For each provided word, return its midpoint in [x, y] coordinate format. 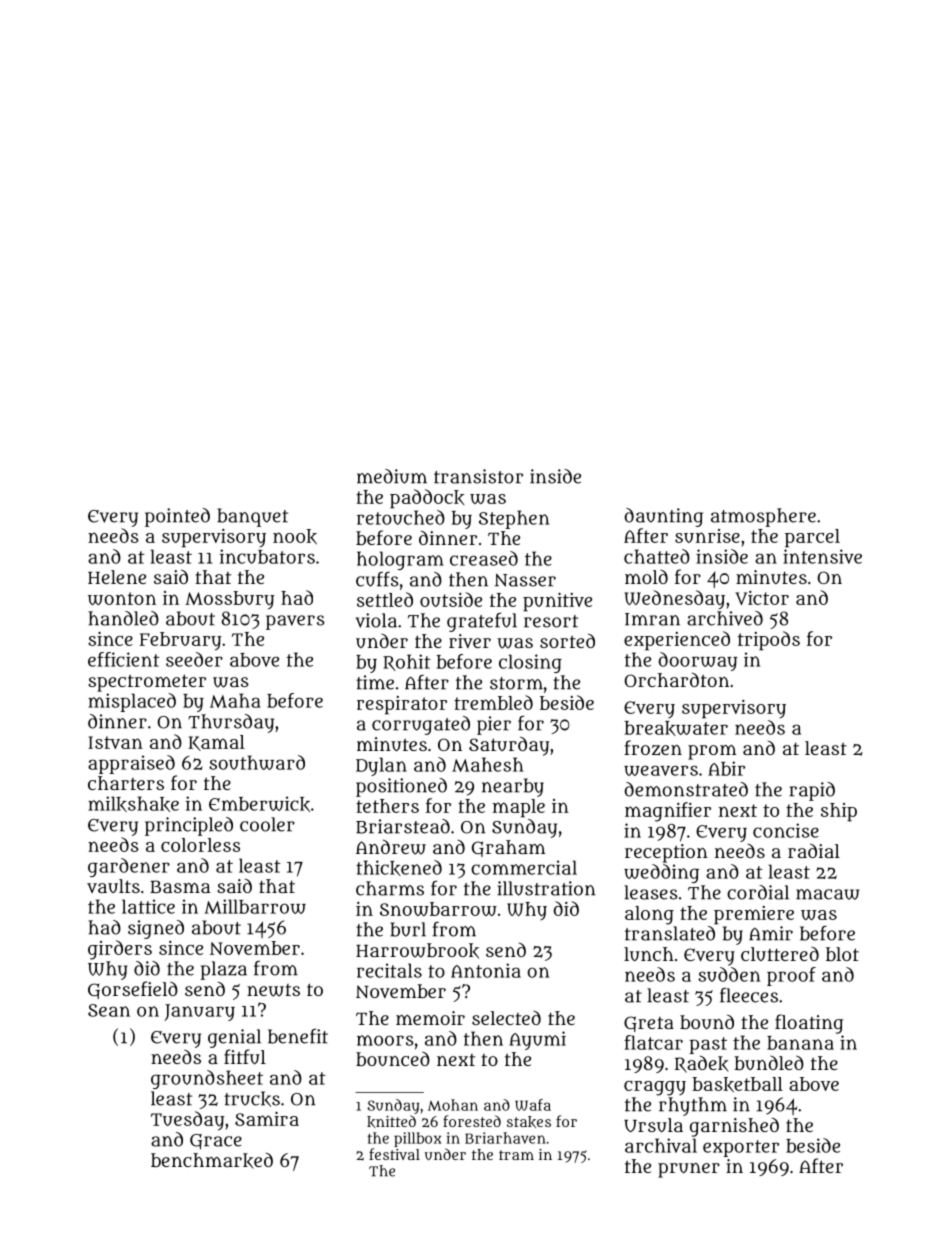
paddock [427, 499]
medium [392, 476]
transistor [478, 476]
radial [814, 850]
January [199, 1012]
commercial [524, 867]
